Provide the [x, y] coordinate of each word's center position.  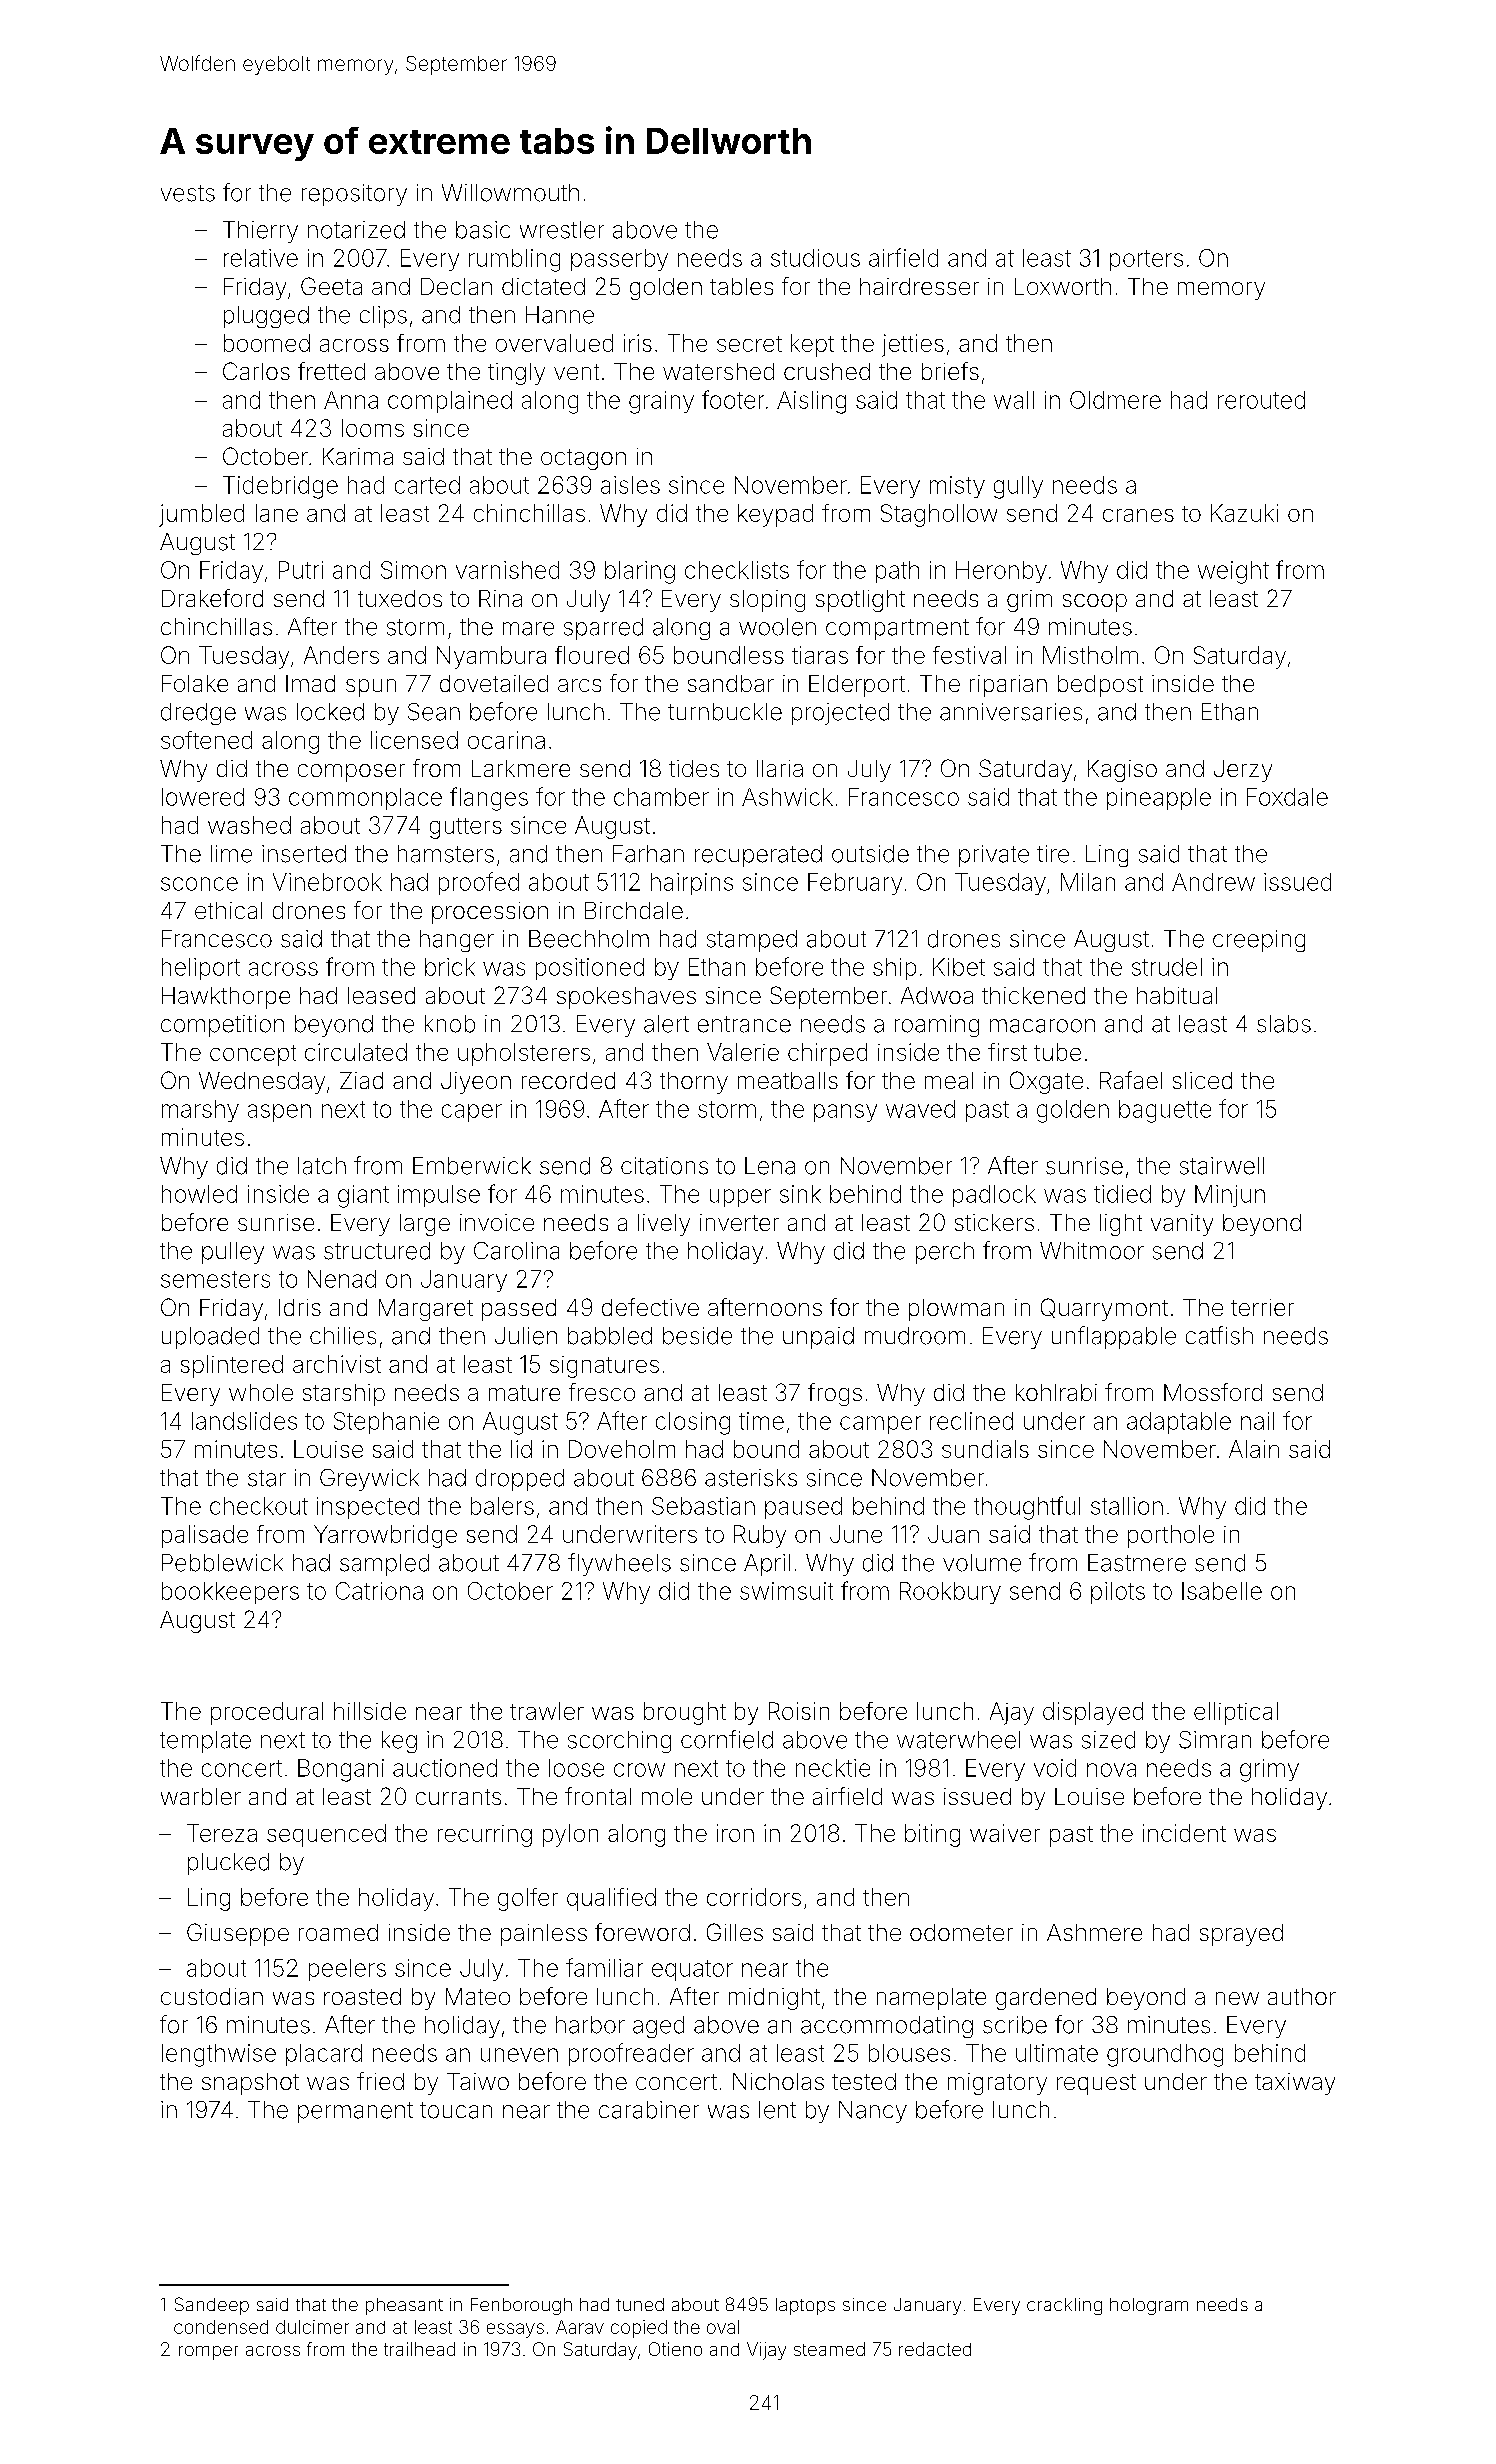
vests [188, 193]
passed [519, 1310]
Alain [1254, 1449]
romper [208, 2353]
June [856, 1534]
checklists [737, 570]
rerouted [1261, 400]
